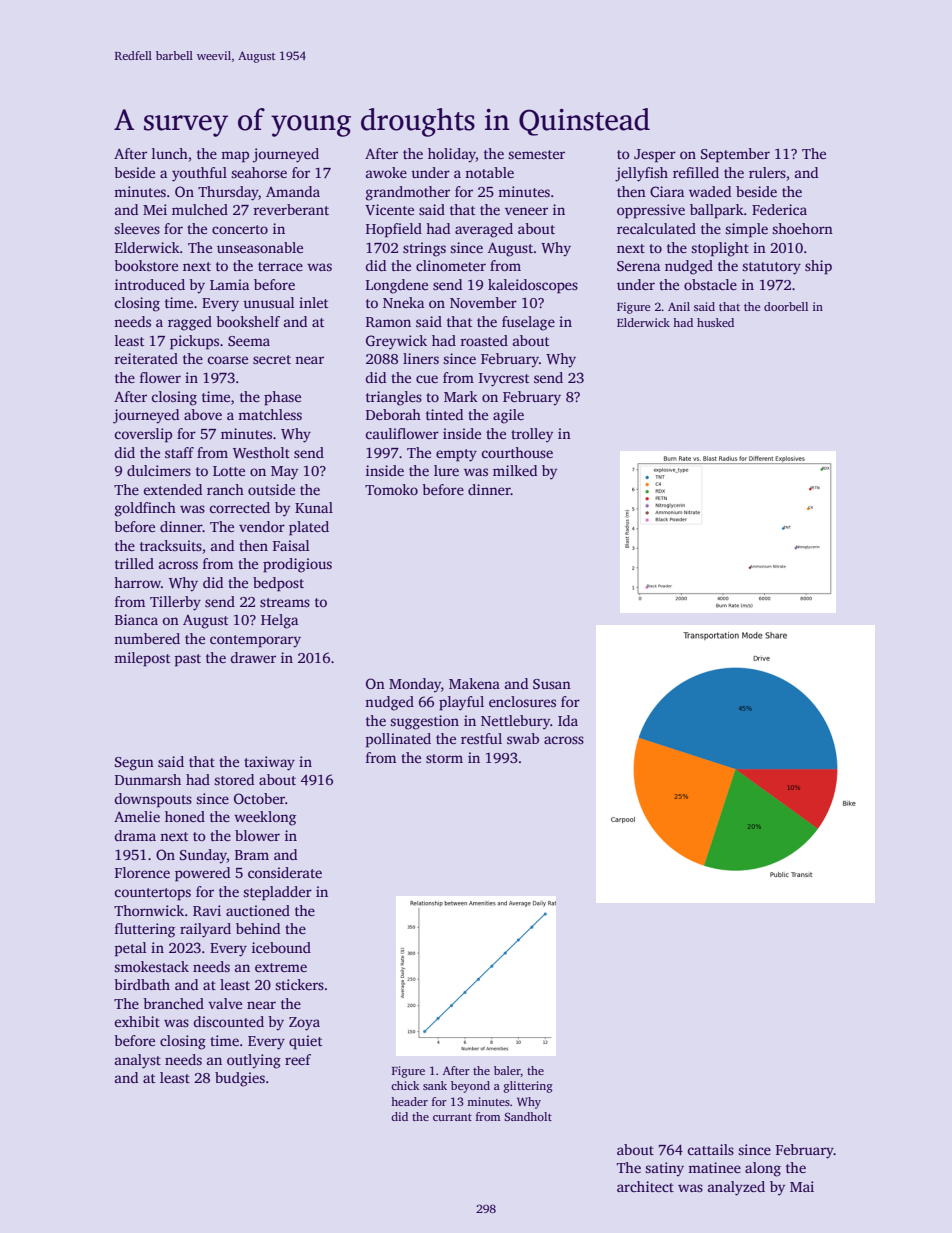 Image resolution: width=952 pixels, height=1233 pixels. What do you see at coordinates (235, 157) in the image?
I see `map` at bounding box center [235, 157].
